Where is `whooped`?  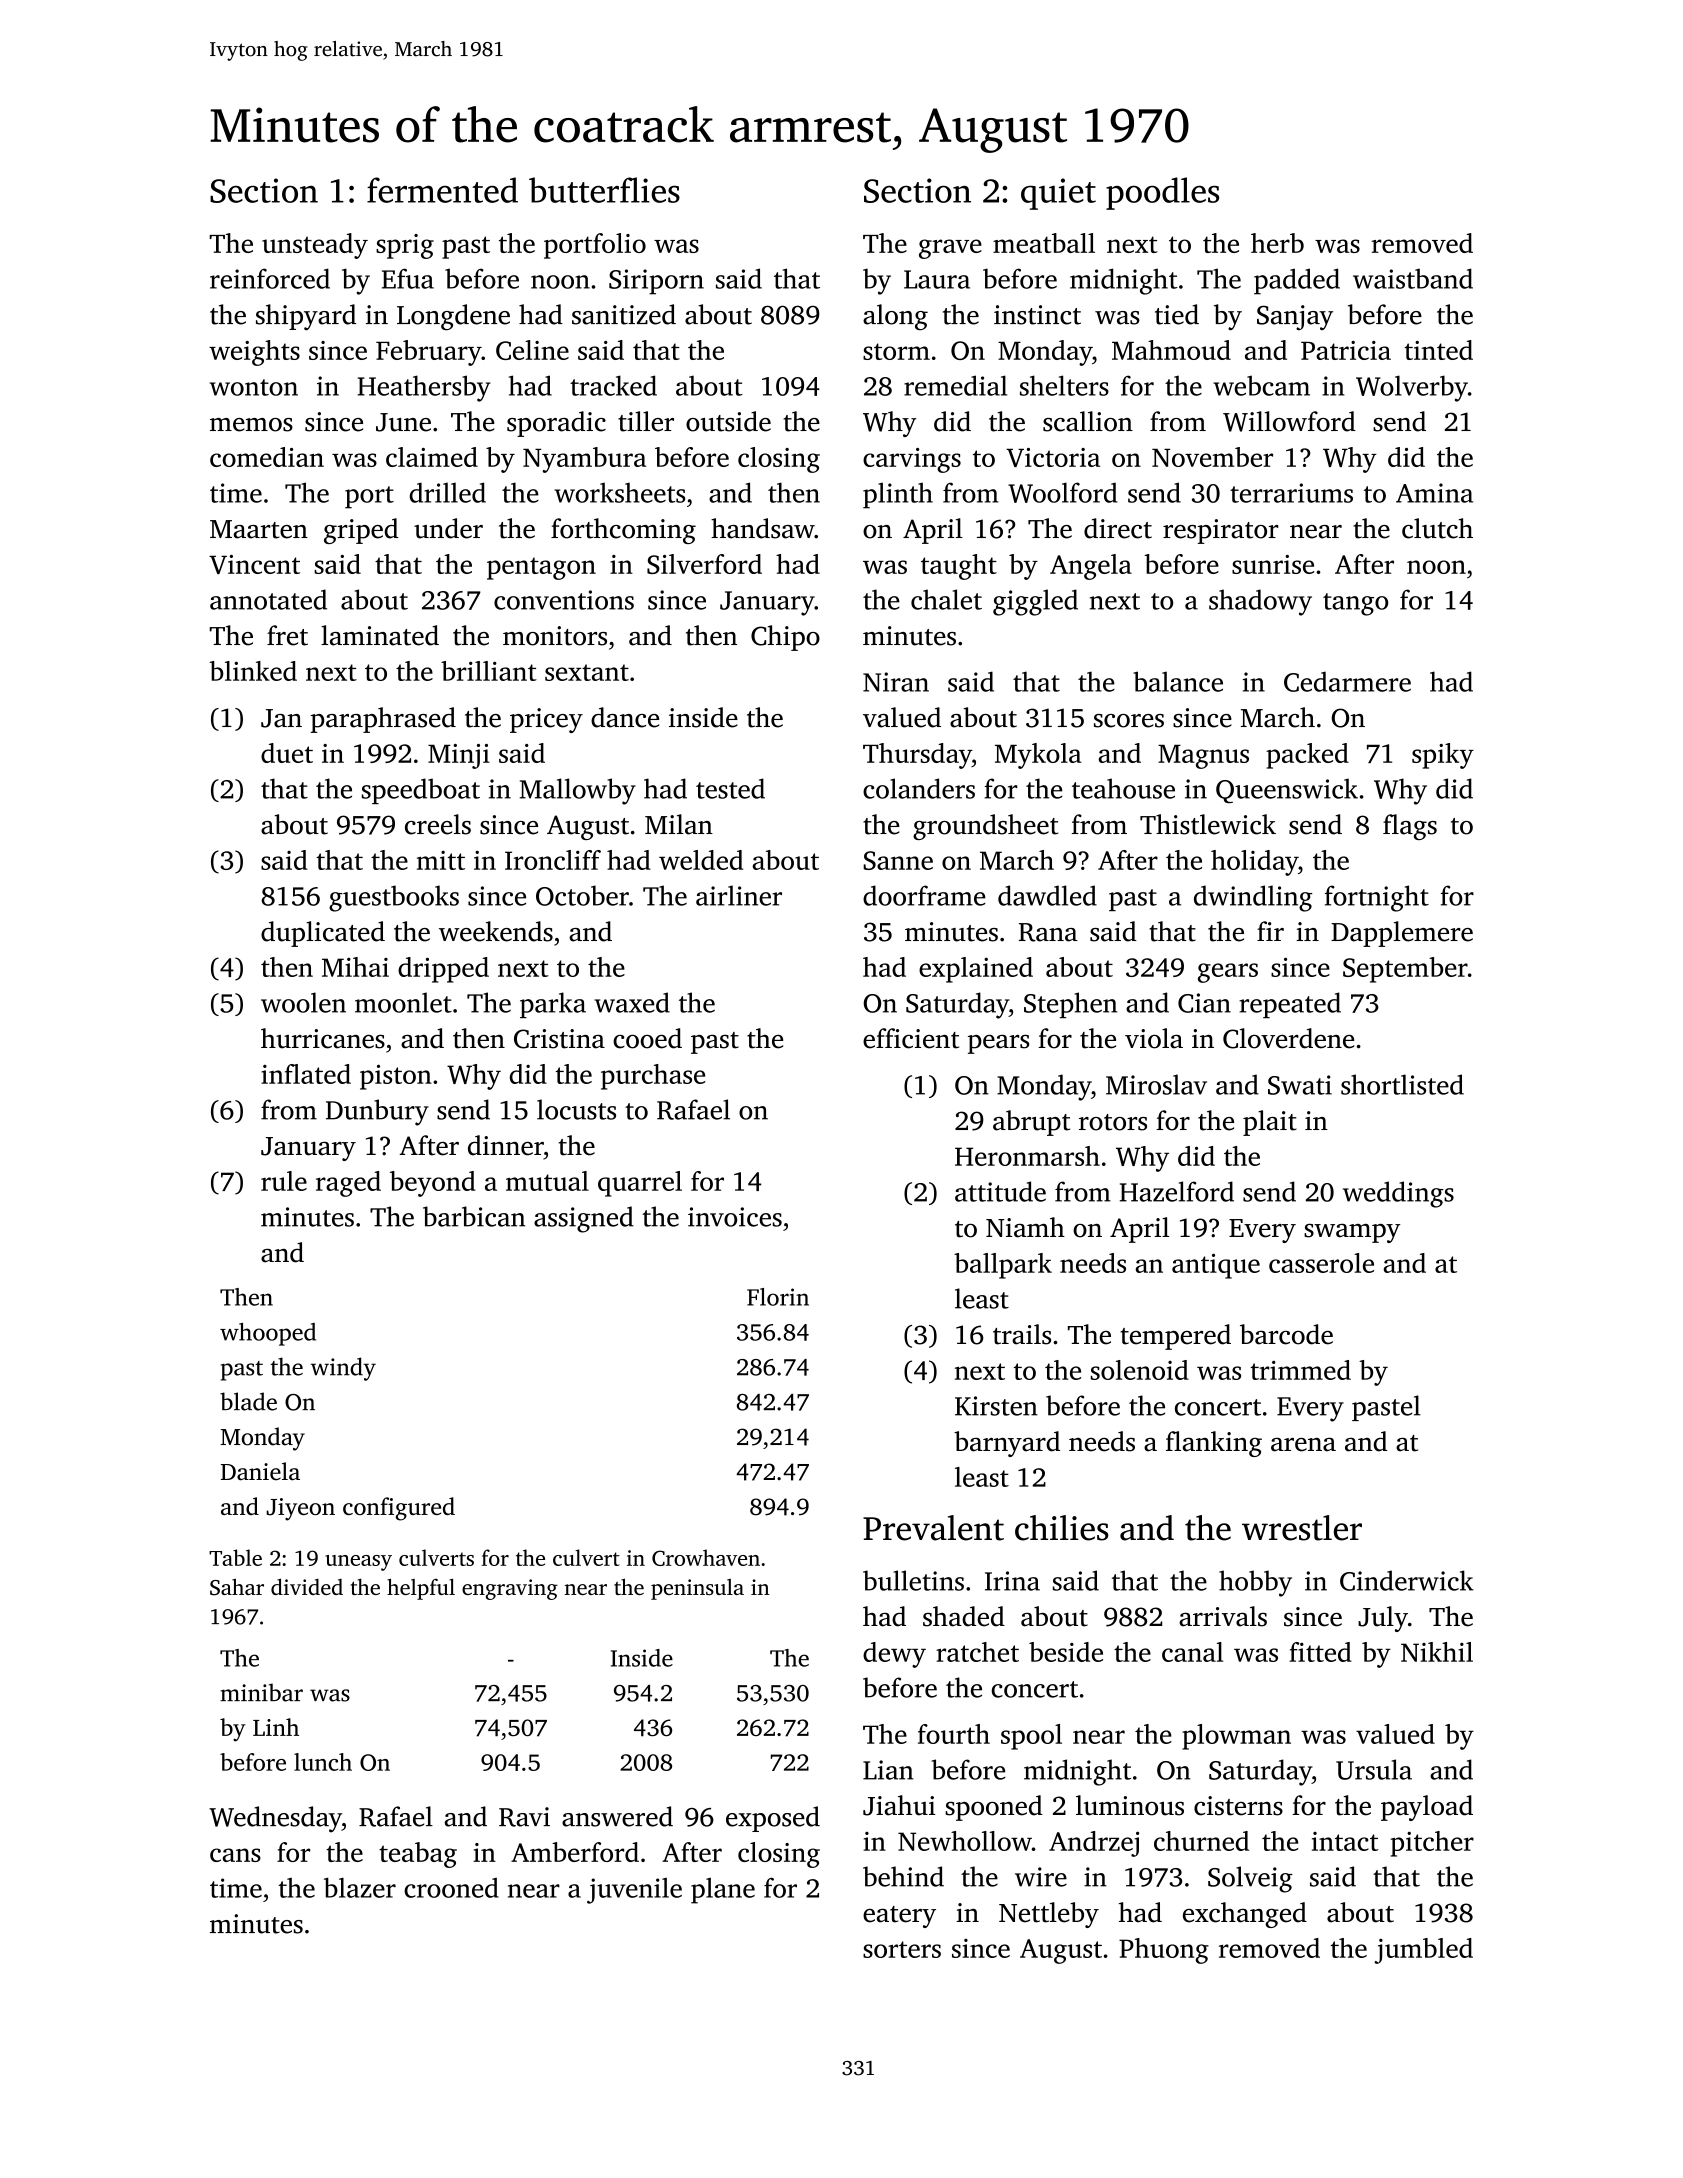
whooped is located at coordinates (268, 1334).
